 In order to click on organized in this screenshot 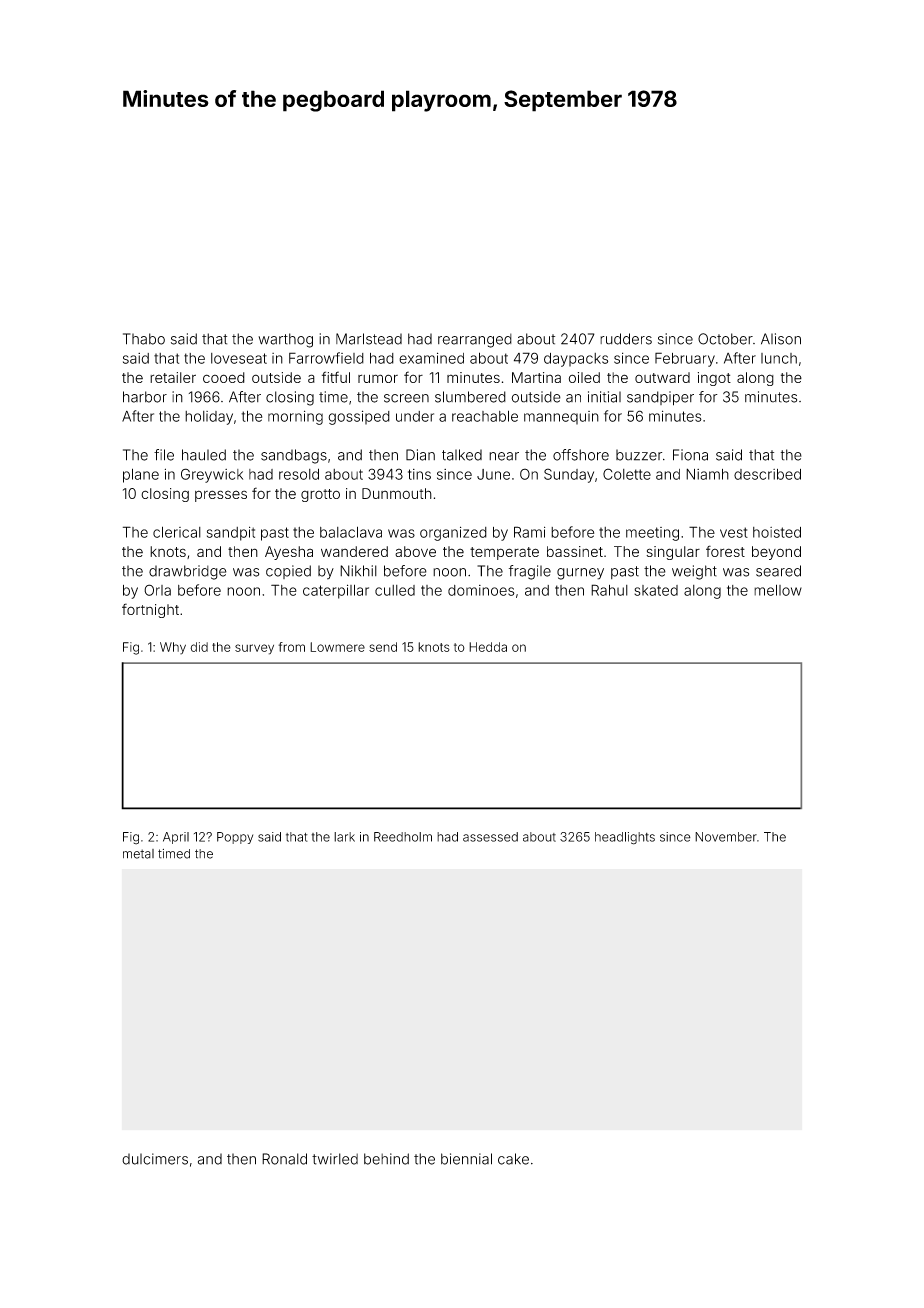, I will do `click(453, 533)`.
